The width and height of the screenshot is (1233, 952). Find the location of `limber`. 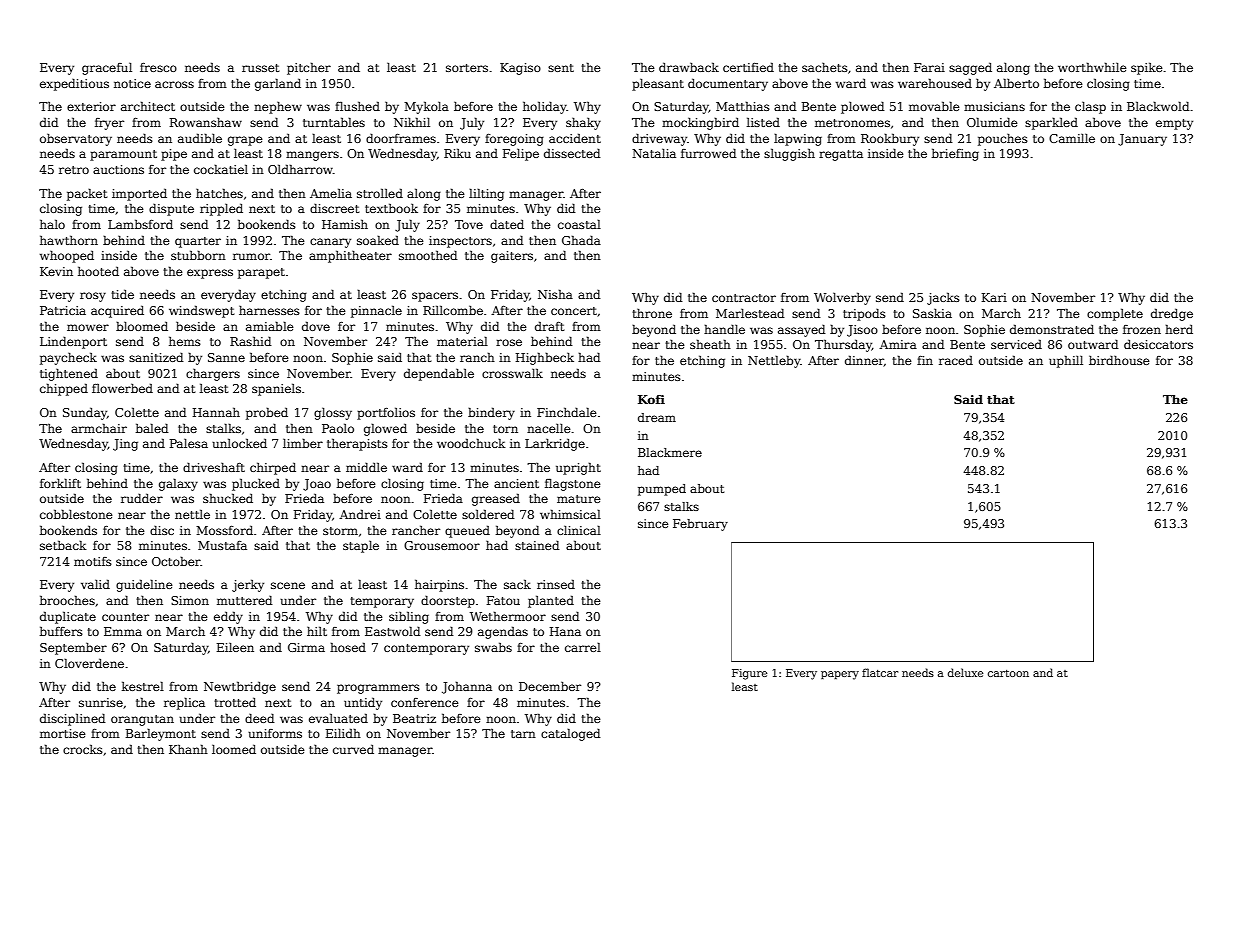

limber is located at coordinates (303, 443).
